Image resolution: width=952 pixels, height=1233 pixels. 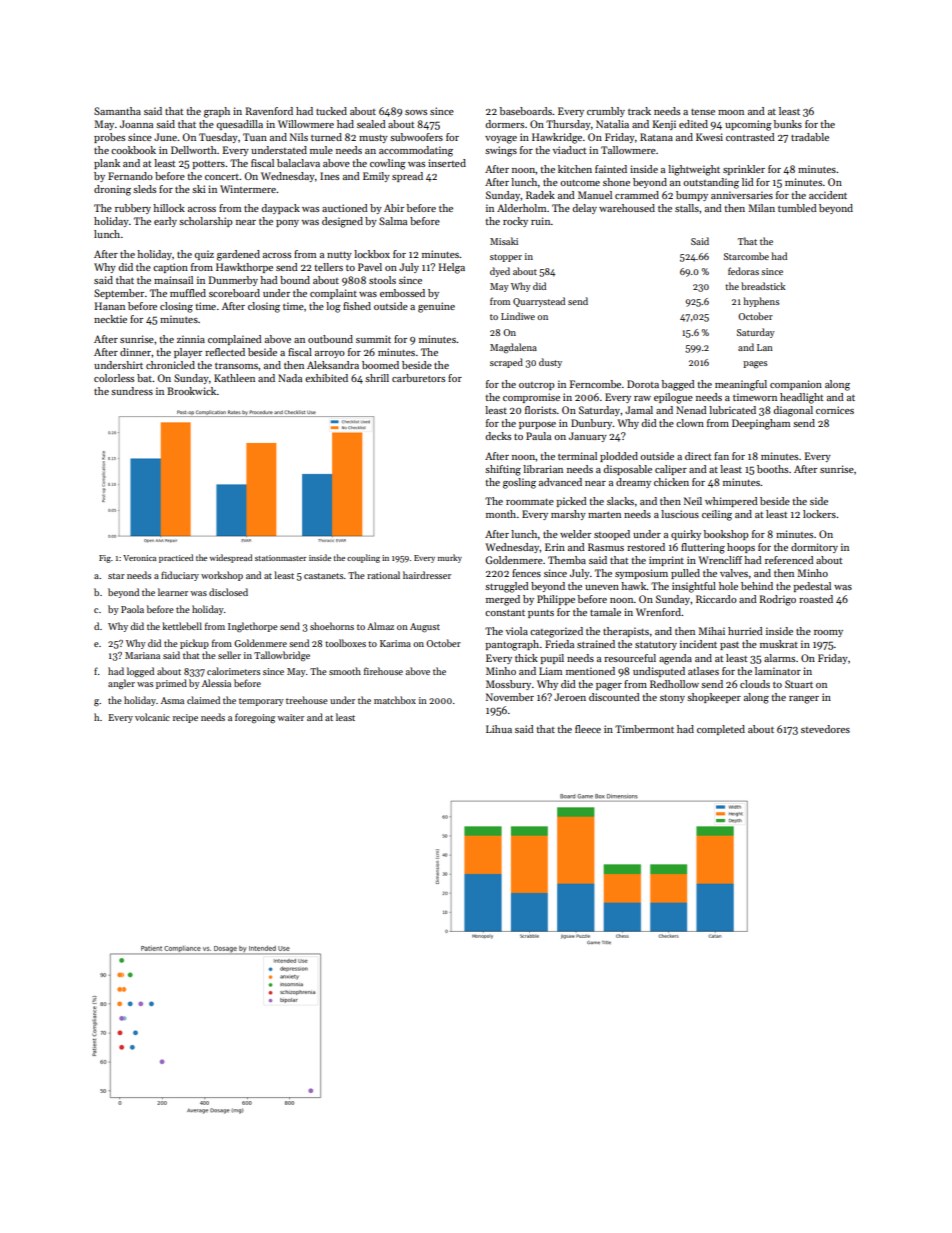 What do you see at coordinates (812, 587) in the screenshot?
I see `pedestal` at bounding box center [812, 587].
